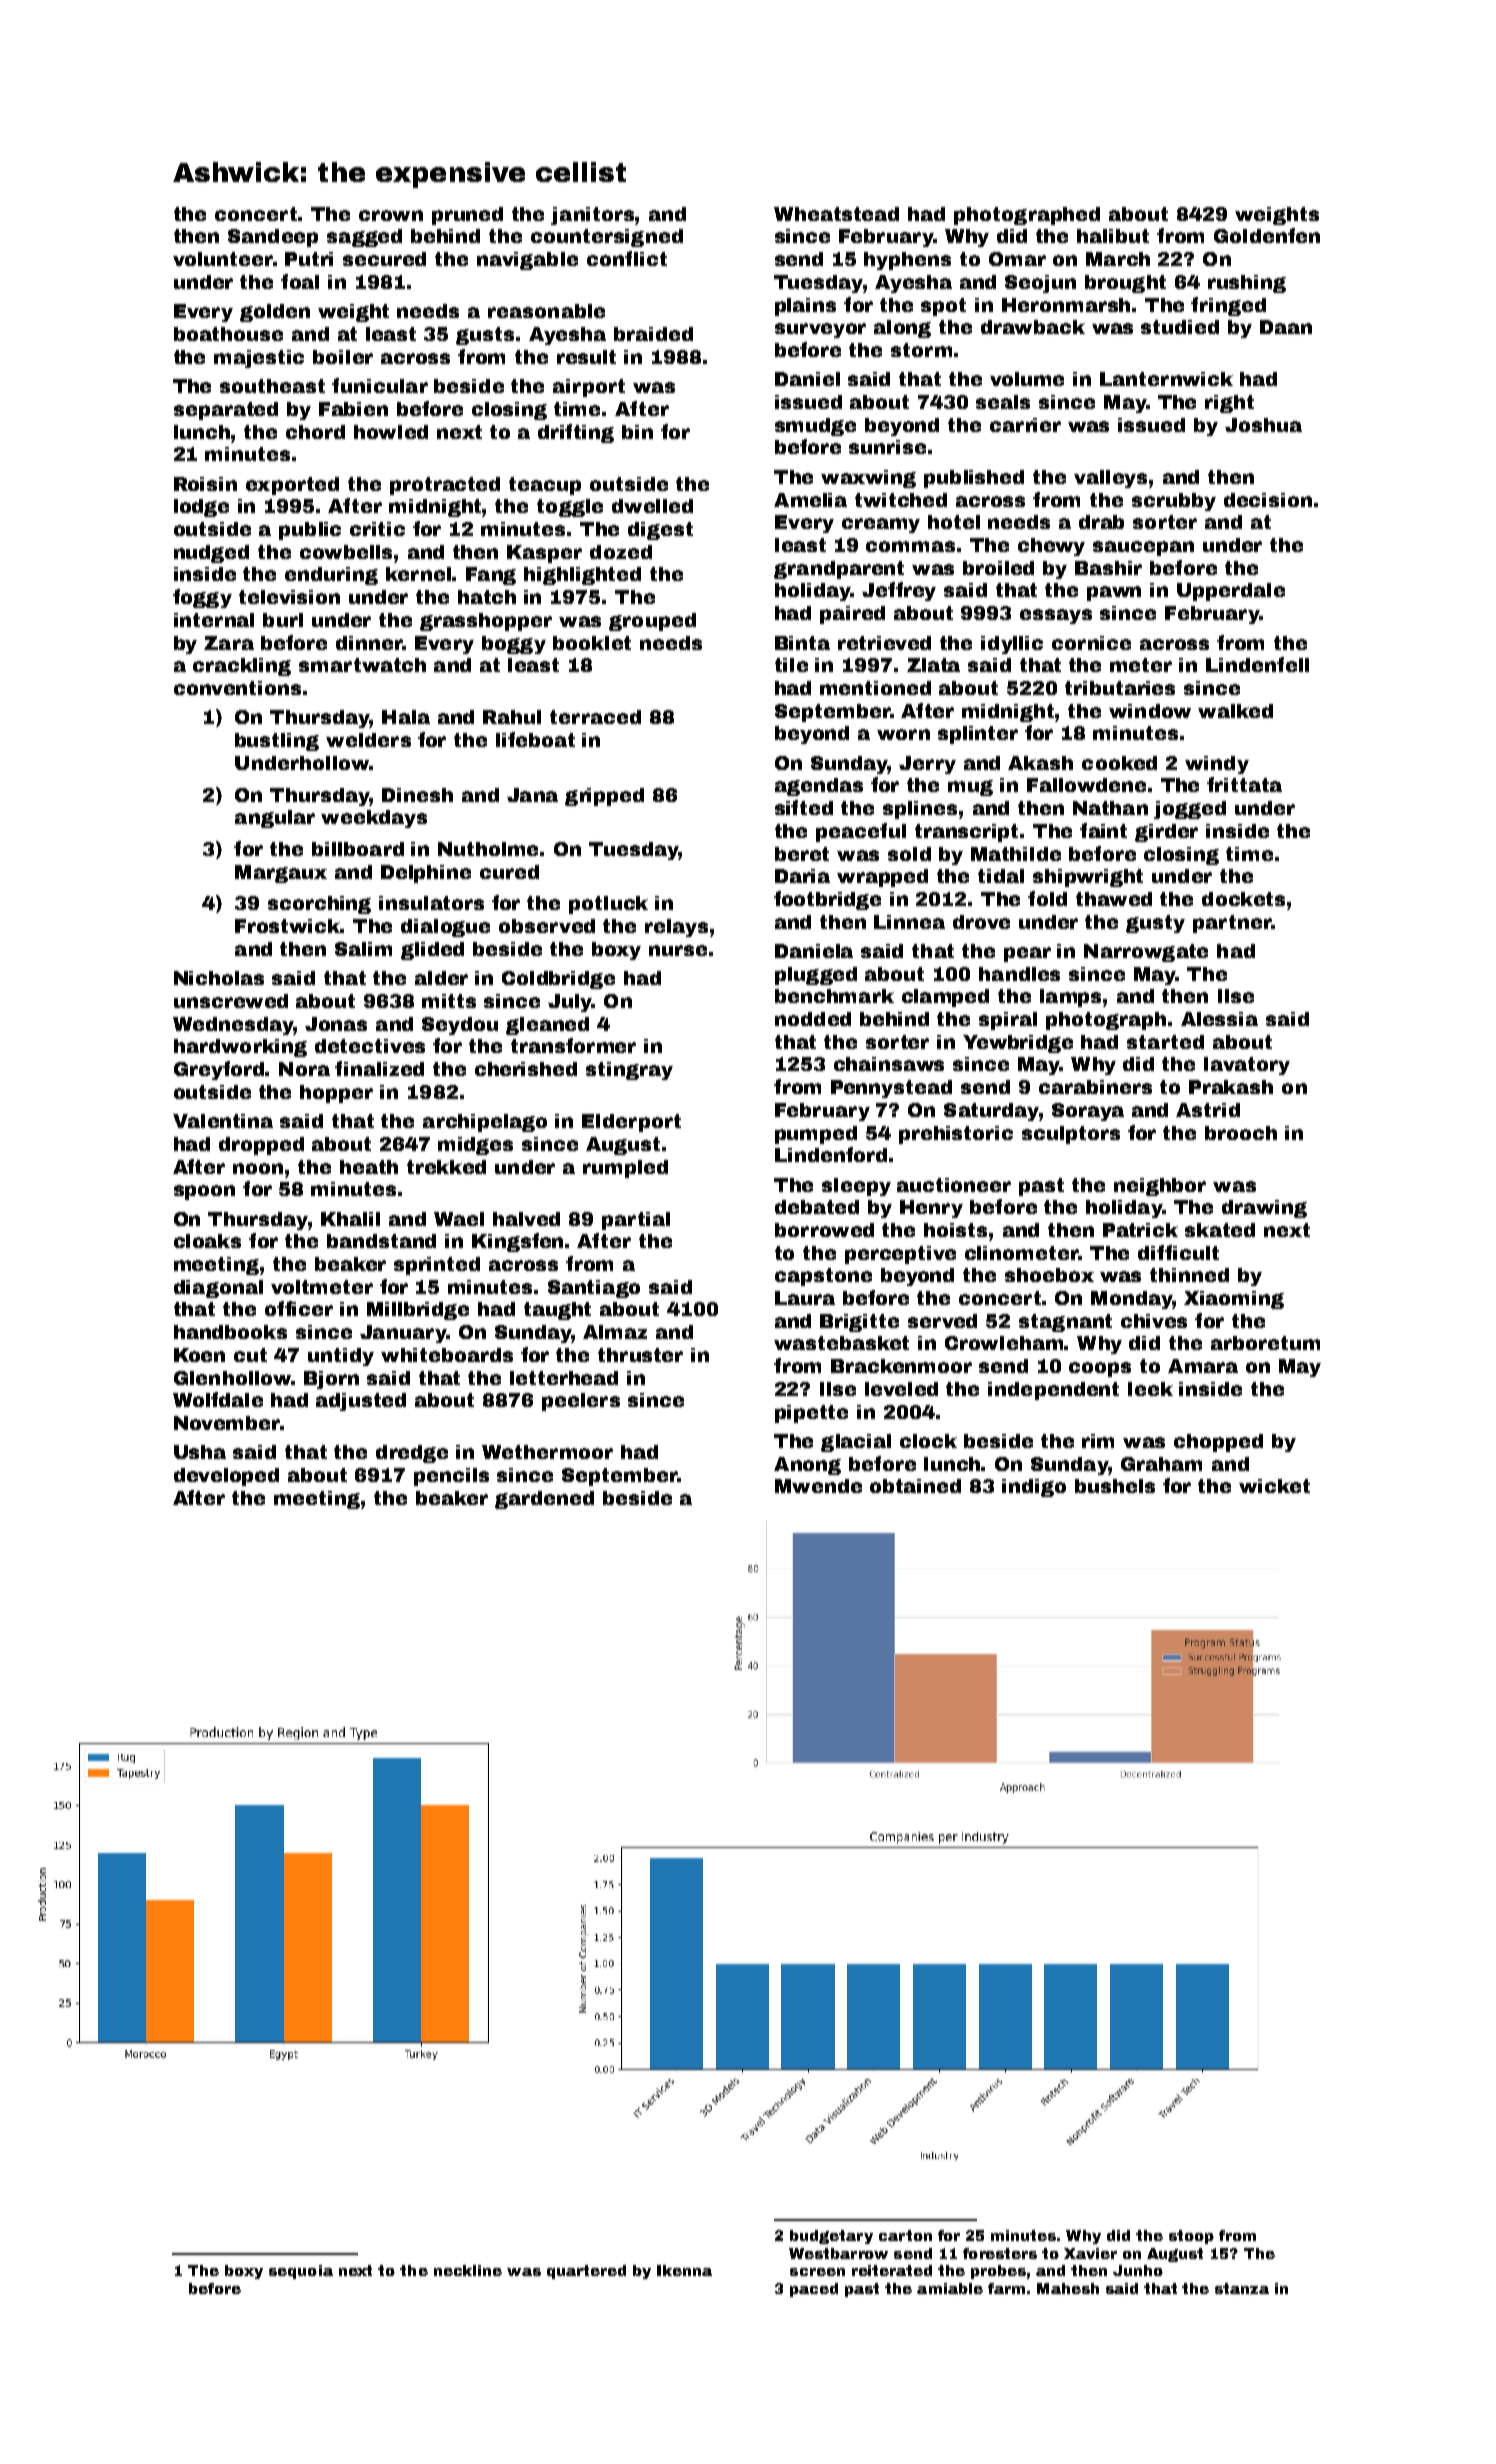  Describe the element at coordinates (544, 1500) in the document. I see `gardened` at that location.
